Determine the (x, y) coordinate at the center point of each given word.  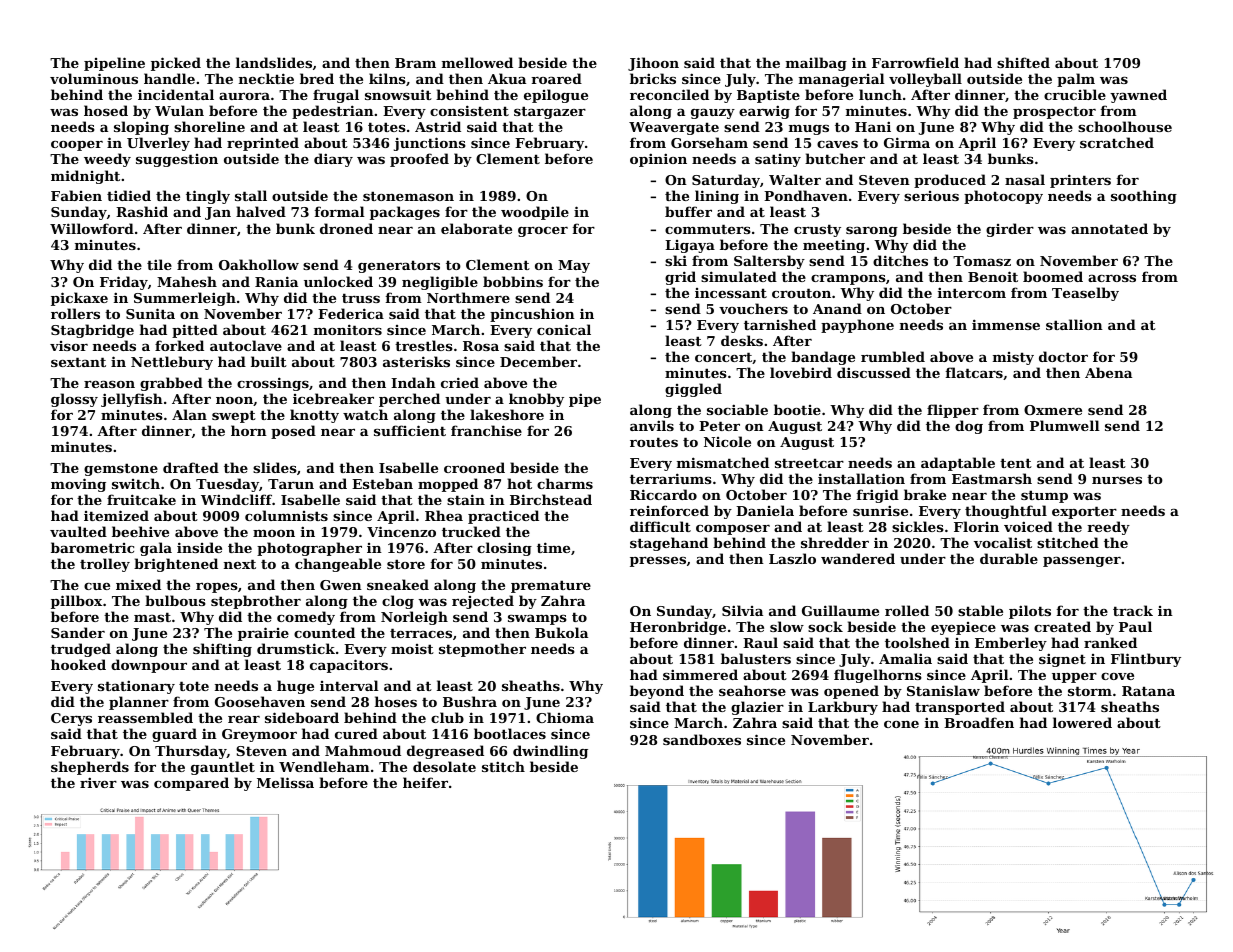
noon (234, 400)
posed (293, 432)
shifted (1023, 62)
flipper (953, 411)
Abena (1108, 372)
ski (676, 260)
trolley (105, 565)
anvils (652, 425)
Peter (719, 426)
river (98, 782)
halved (261, 211)
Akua (507, 78)
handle (169, 78)
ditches (900, 260)
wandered (858, 558)
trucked (471, 531)
